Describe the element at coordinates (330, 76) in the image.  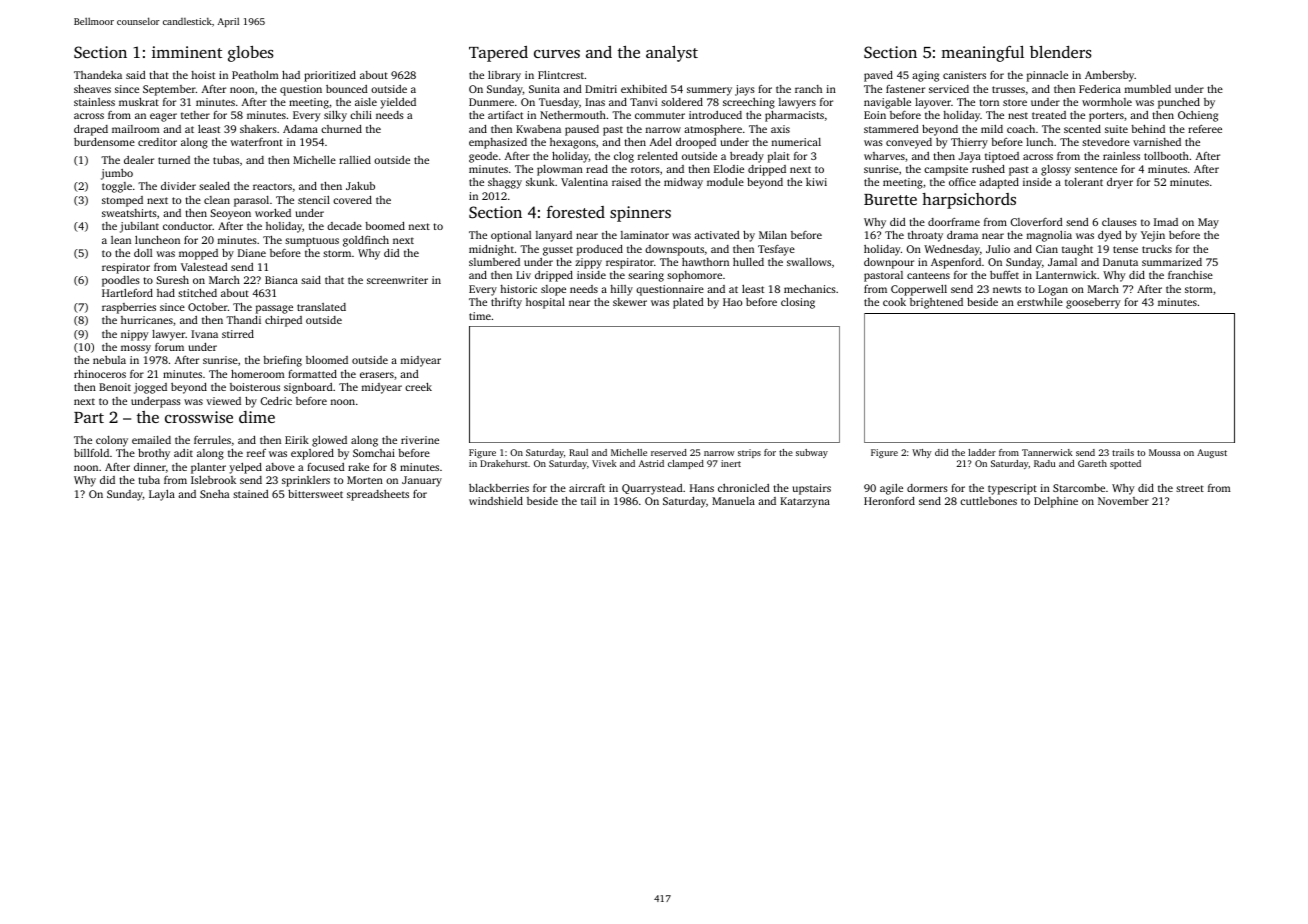
I see `prioritized` at that location.
